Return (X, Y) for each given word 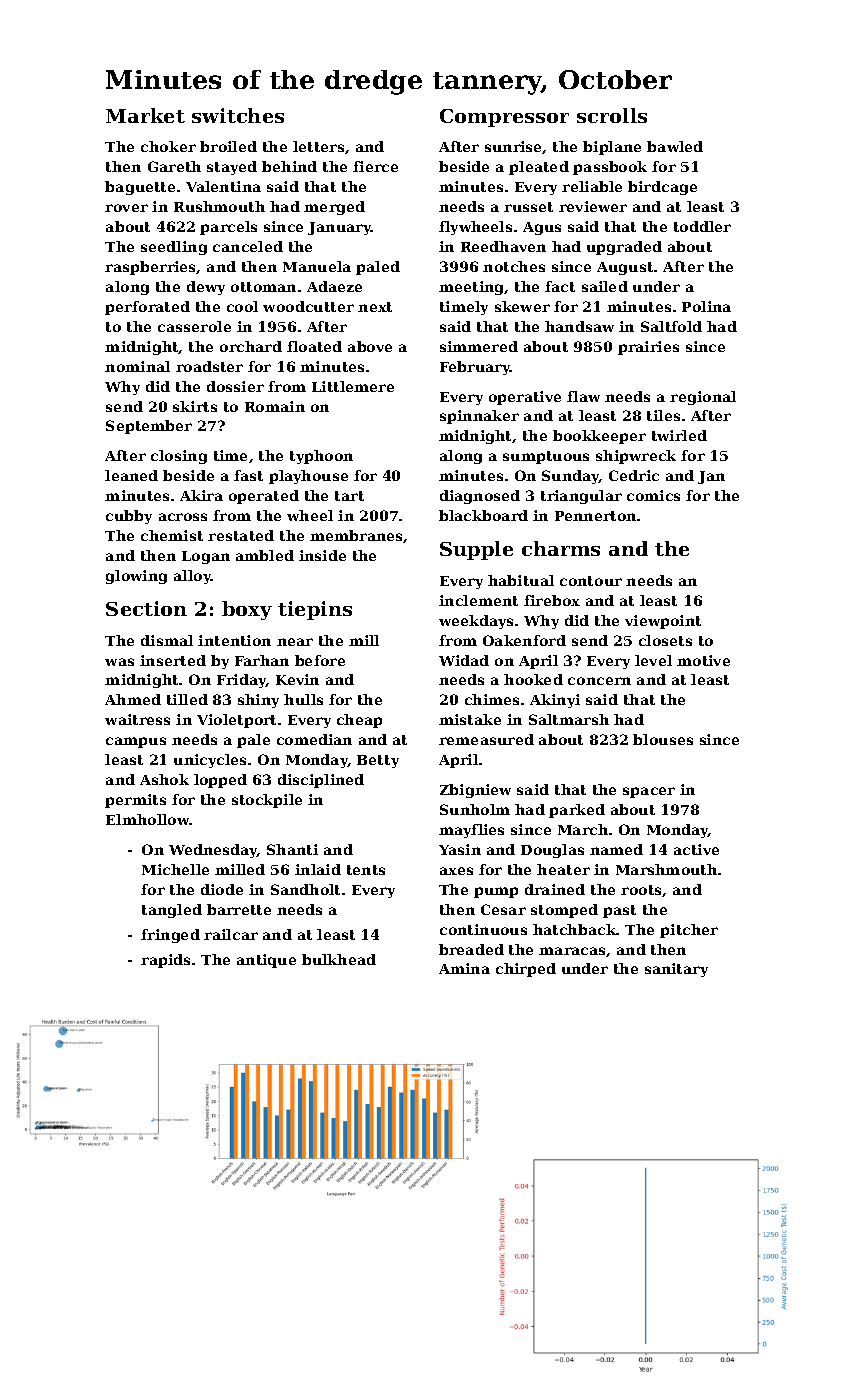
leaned (131, 475)
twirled (679, 435)
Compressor (504, 118)
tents (366, 870)
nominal (137, 366)
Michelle (175, 869)
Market (145, 115)
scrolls (612, 115)
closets (665, 640)
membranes (356, 535)
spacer (649, 792)
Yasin (460, 849)
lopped (220, 781)
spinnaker (479, 417)
